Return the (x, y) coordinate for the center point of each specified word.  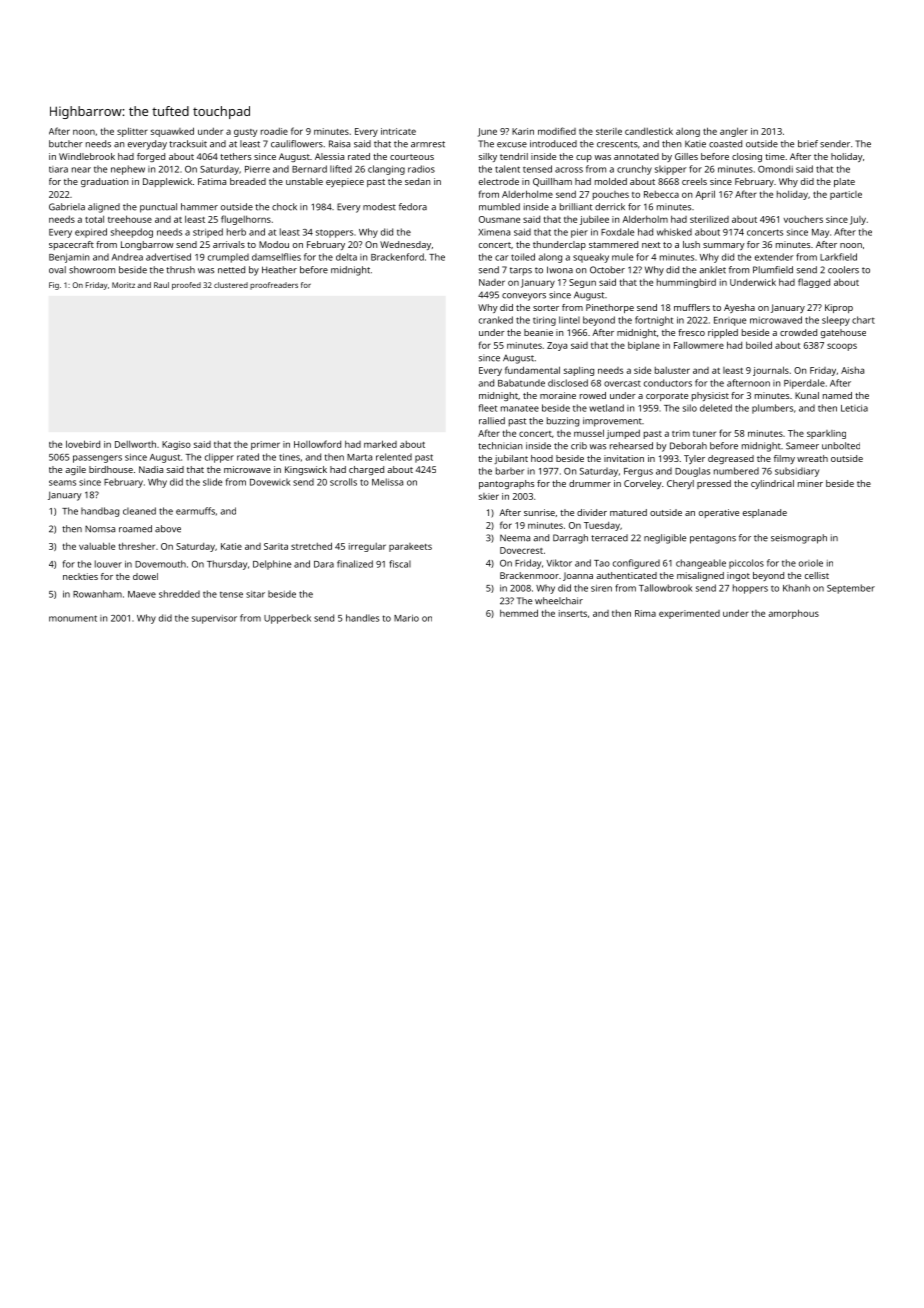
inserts (573, 613)
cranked (496, 320)
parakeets (410, 547)
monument (73, 618)
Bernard (309, 169)
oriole (811, 563)
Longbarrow (147, 245)
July (858, 220)
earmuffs (195, 511)
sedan (418, 181)
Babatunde (521, 383)
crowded (798, 332)
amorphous (793, 614)
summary (724, 246)
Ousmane (499, 219)
